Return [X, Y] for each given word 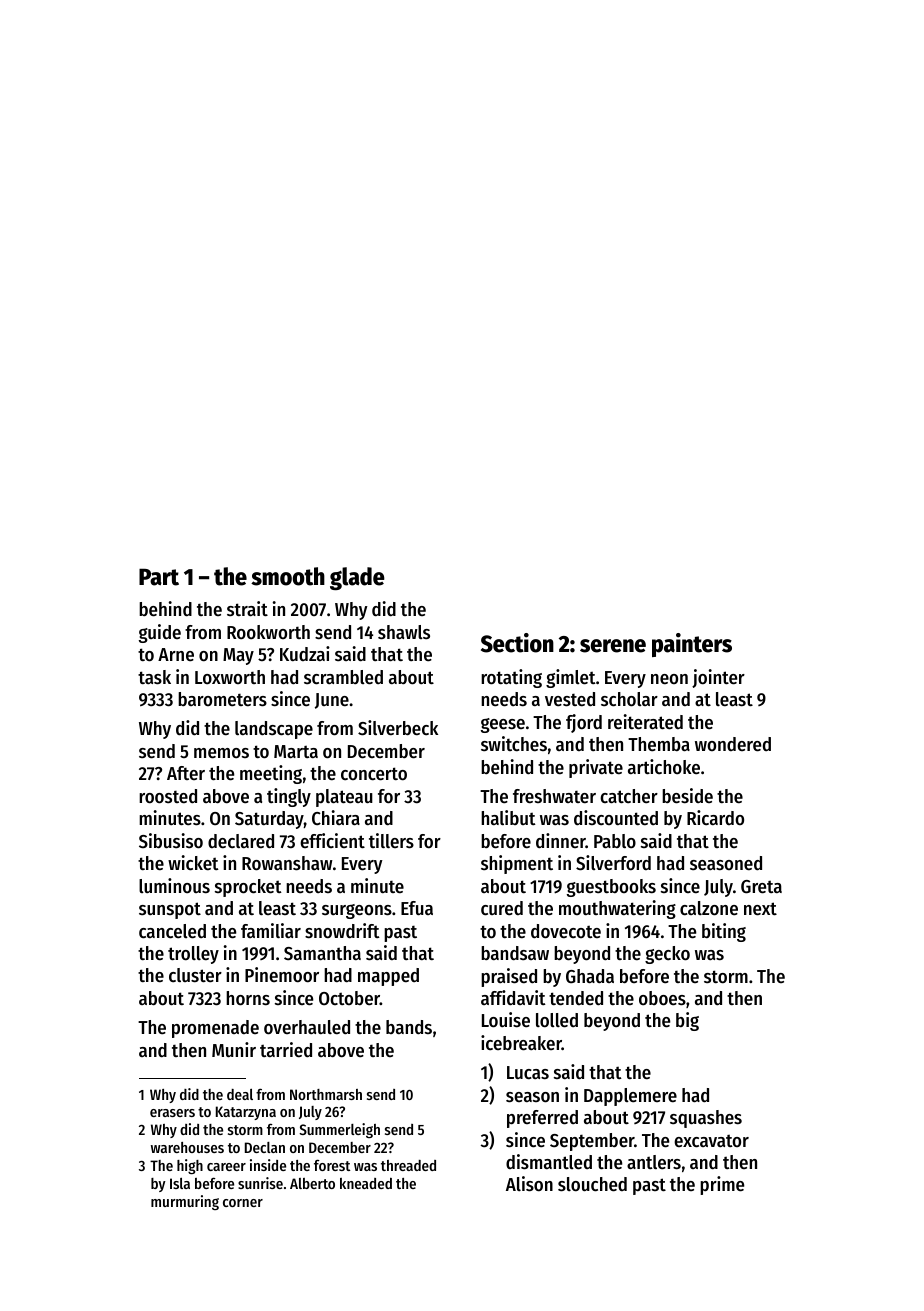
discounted [616, 818]
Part [159, 577]
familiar [271, 930]
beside [687, 796]
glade [357, 578]
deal [240, 1094]
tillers [391, 841]
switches [514, 744]
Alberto [312, 1183]
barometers [222, 699]
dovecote [566, 931]
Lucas [528, 1073]
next [760, 909]
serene [613, 646]
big [687, 1021]
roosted [168, 796]
